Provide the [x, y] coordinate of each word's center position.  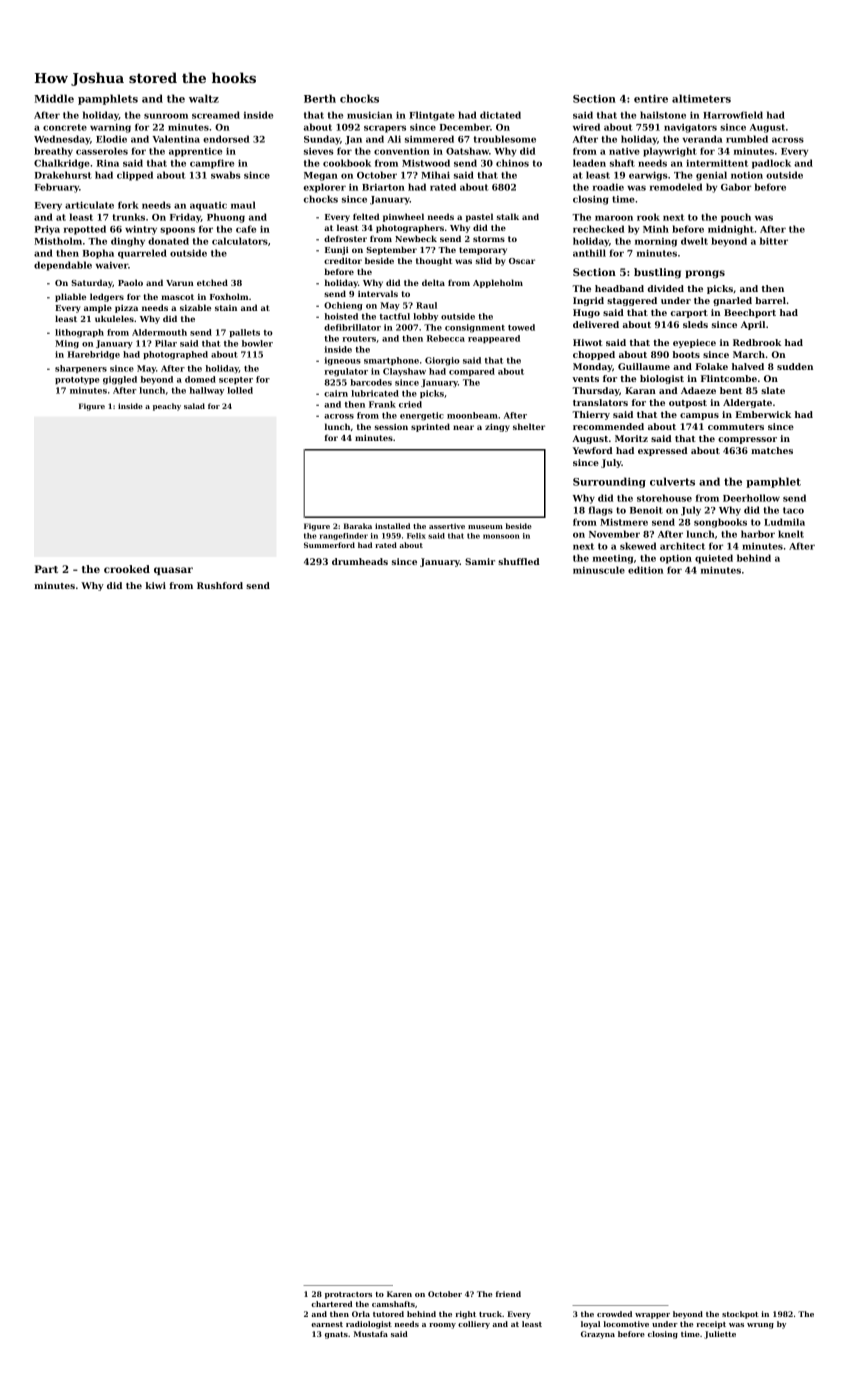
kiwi [156, 585]
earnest [327, 1324]
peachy [167, 407]
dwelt [694, 241]
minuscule [599, 570]
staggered [632, 301]
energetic [422, 416]
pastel [479, 217]
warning [110, 128]
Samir [480, 561]
